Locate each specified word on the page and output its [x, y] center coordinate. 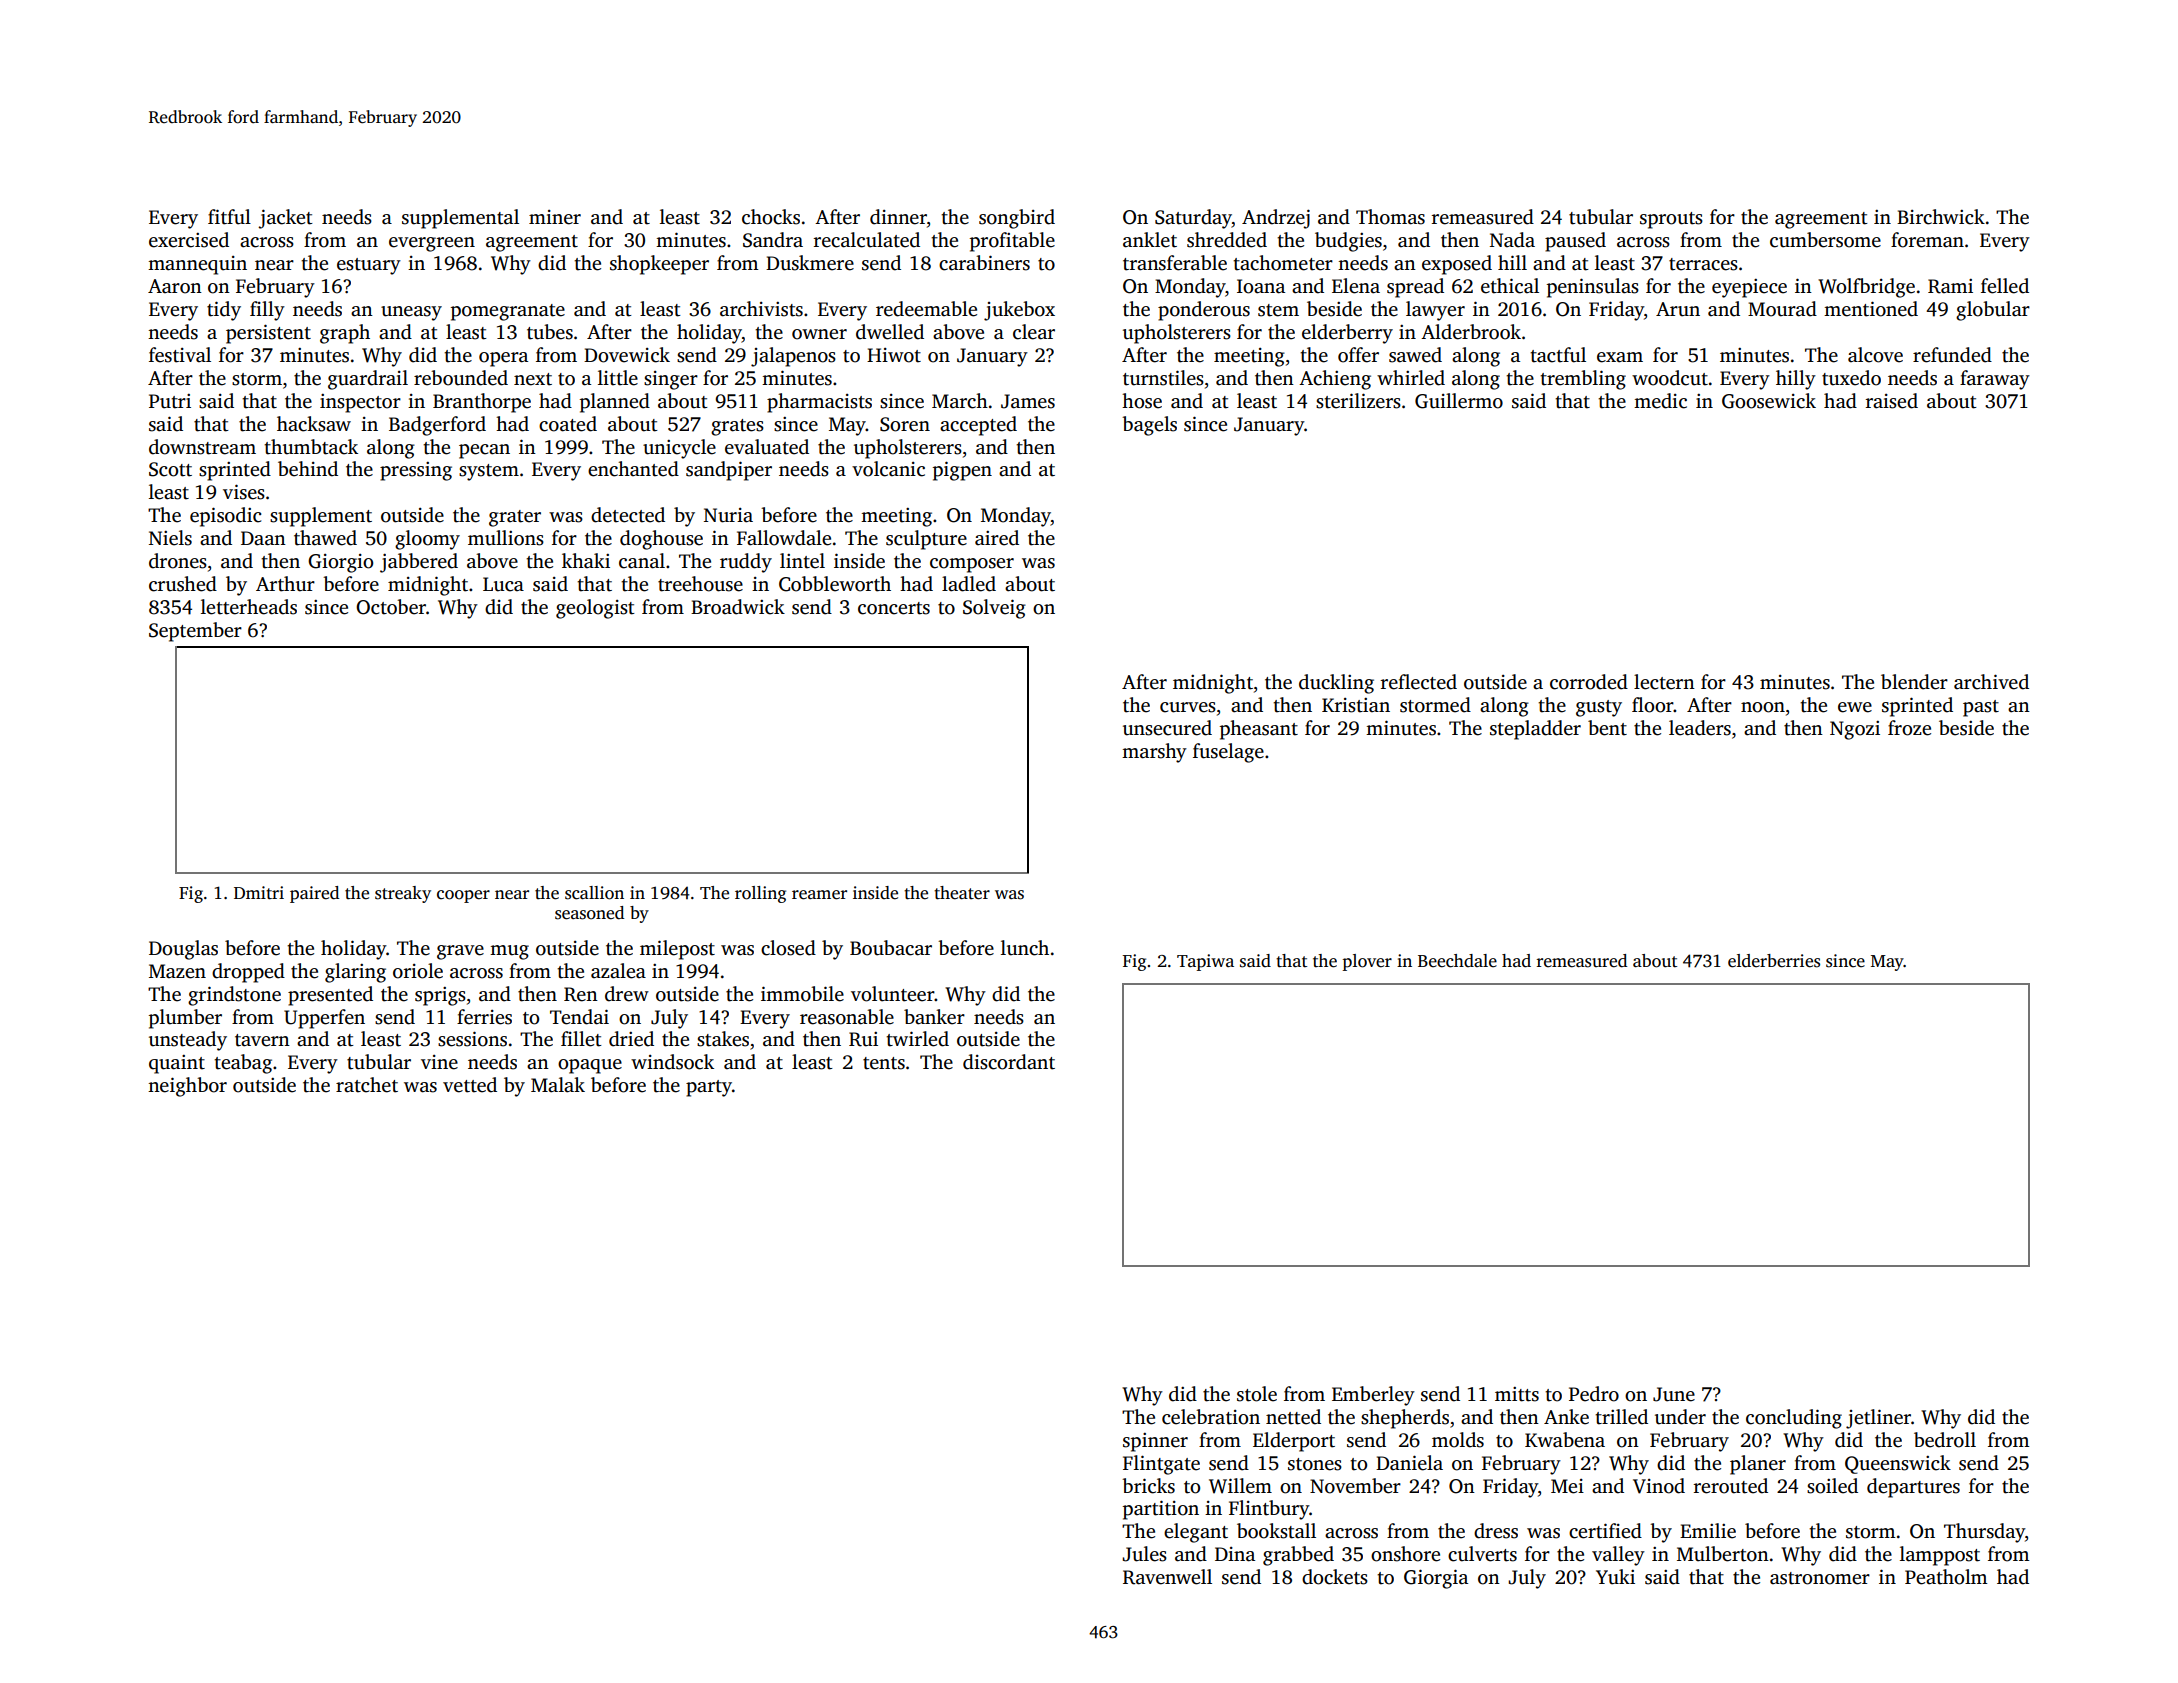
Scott [170, 469]
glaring [355, 973]
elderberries [1774, 961]
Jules [1144, 1554]
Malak [558, 1085]
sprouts [1671, 220]
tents [884, 1063]
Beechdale [1457, 961]
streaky [403, 894]
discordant [1009, 1062]
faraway [1995, 380]
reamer [819, 895]
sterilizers [1358, 401]
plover [1367, 962]
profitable [1012, 242]
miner [555, 217]
